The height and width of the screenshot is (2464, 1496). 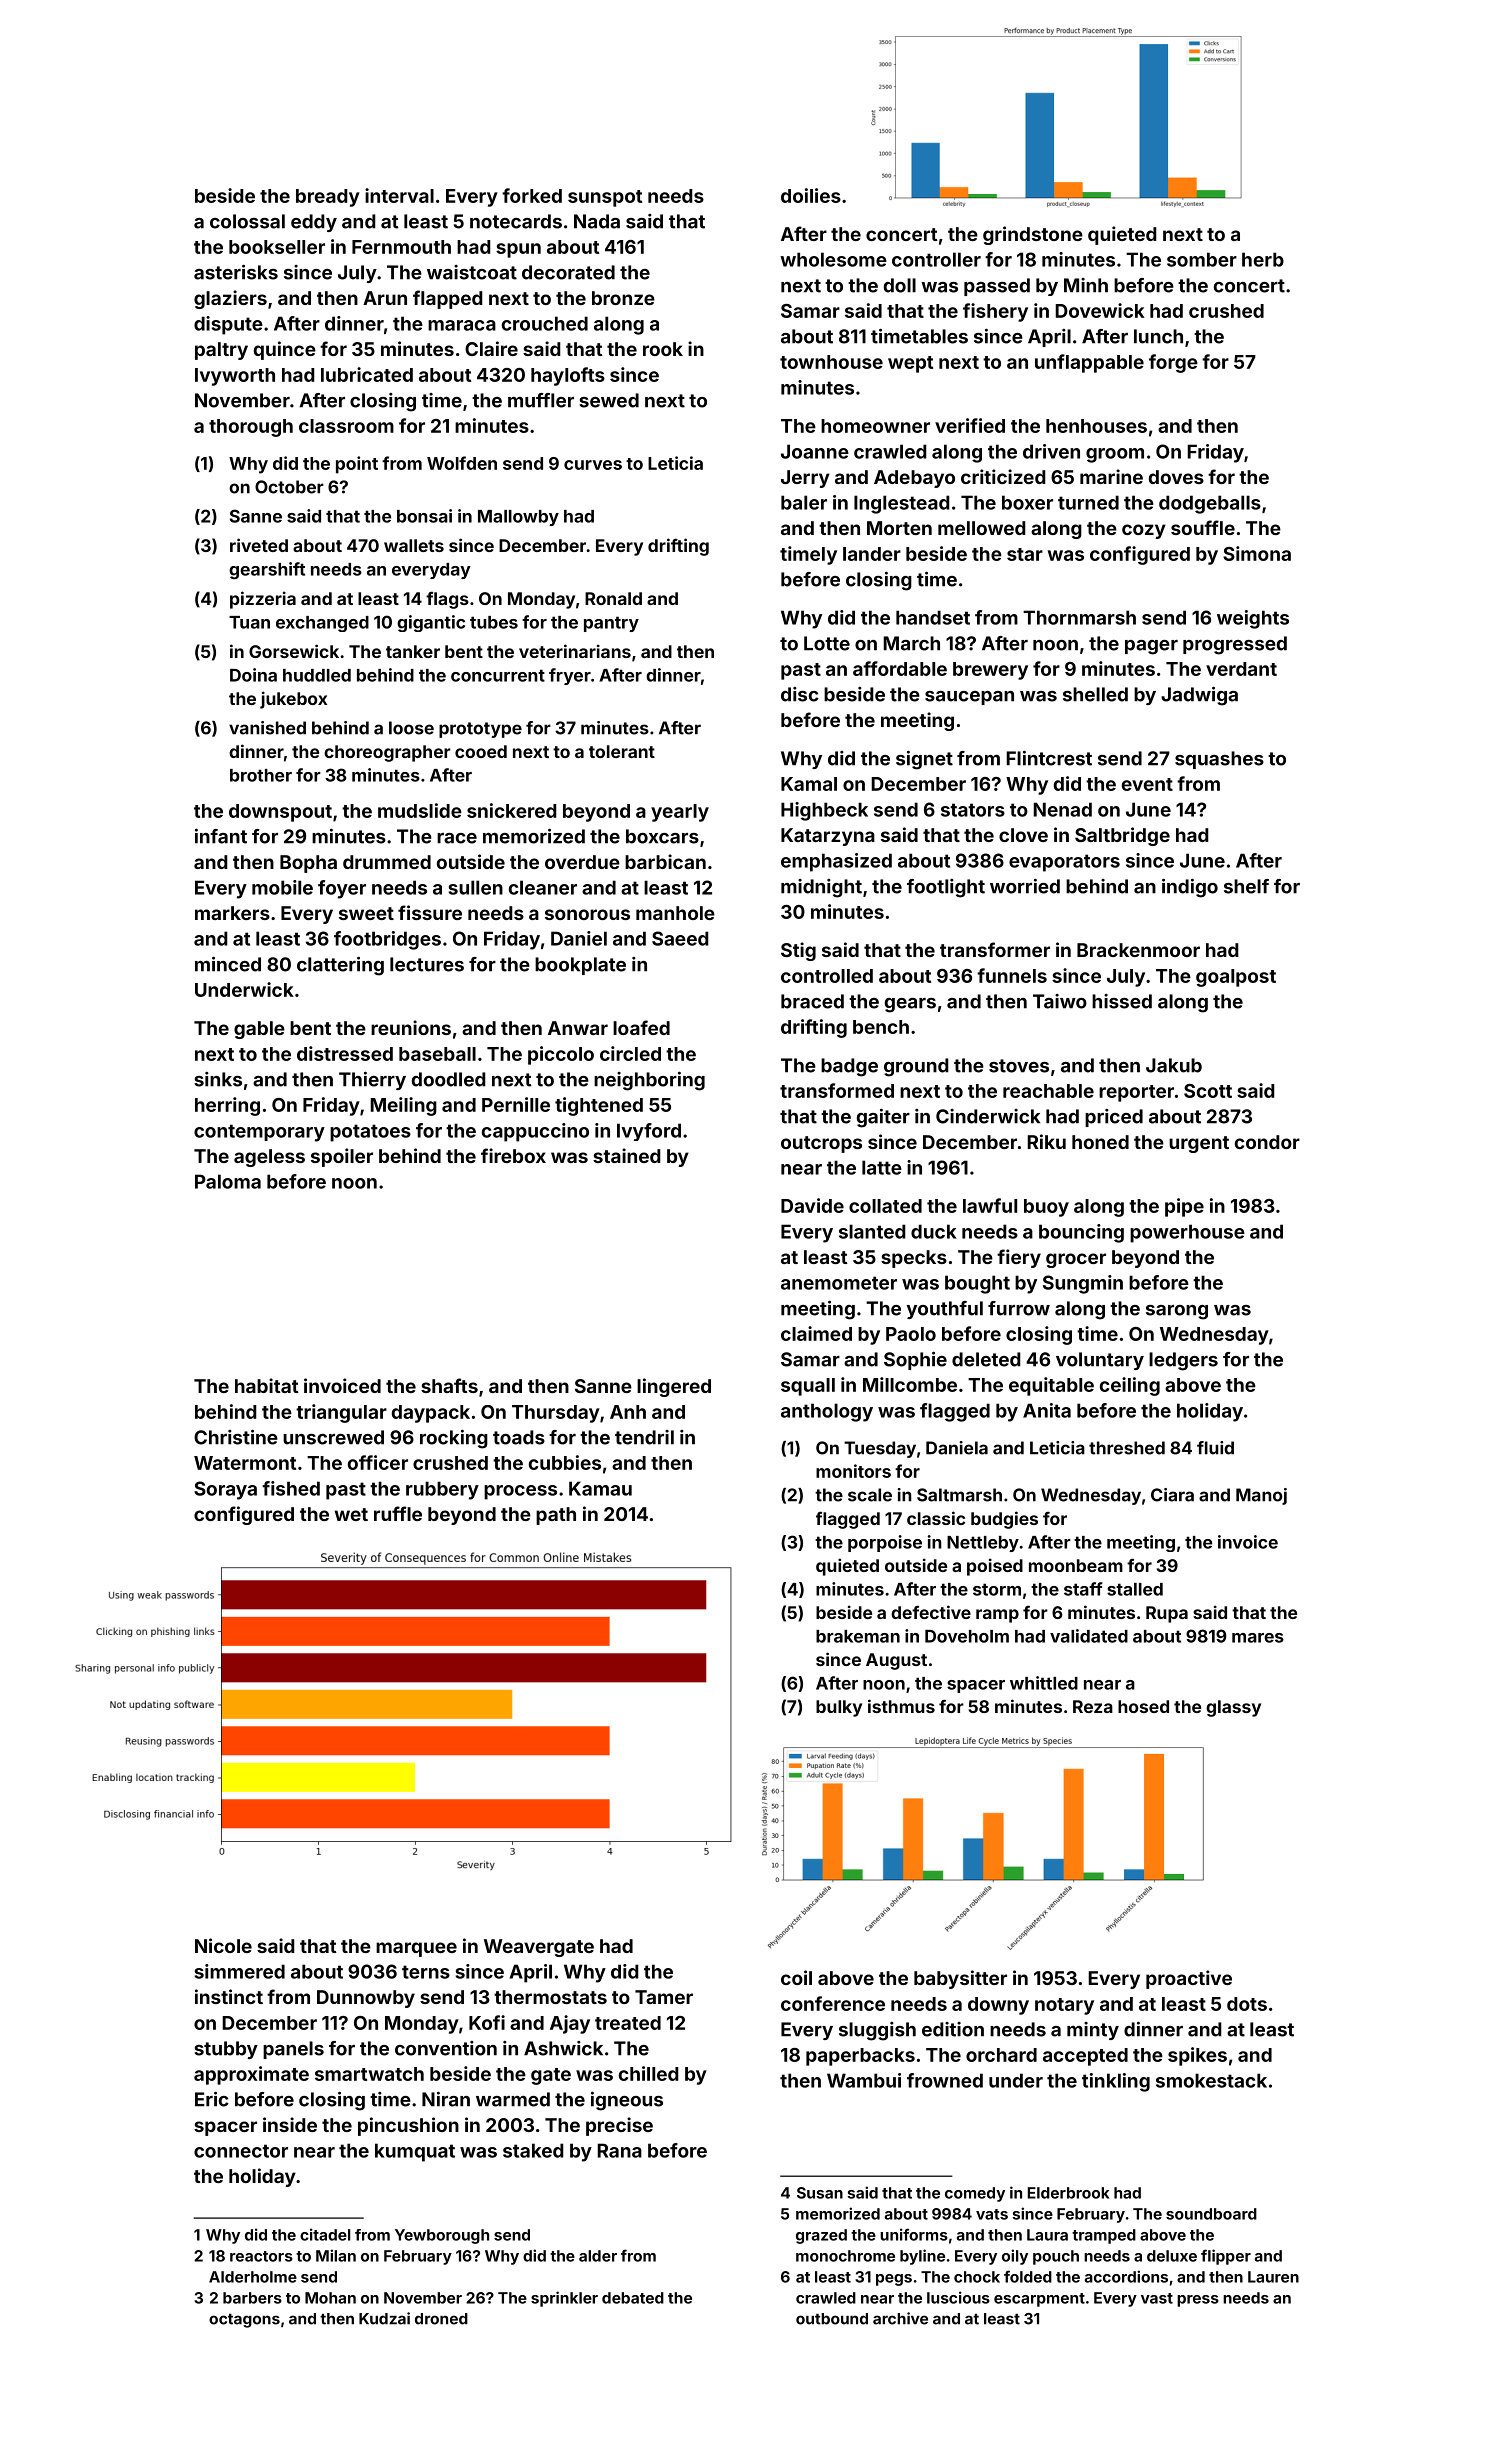 What do you see at coordinates (1267, 1142) in the screenshot?
I see `condor` at bounding box center [1267, 1142].
